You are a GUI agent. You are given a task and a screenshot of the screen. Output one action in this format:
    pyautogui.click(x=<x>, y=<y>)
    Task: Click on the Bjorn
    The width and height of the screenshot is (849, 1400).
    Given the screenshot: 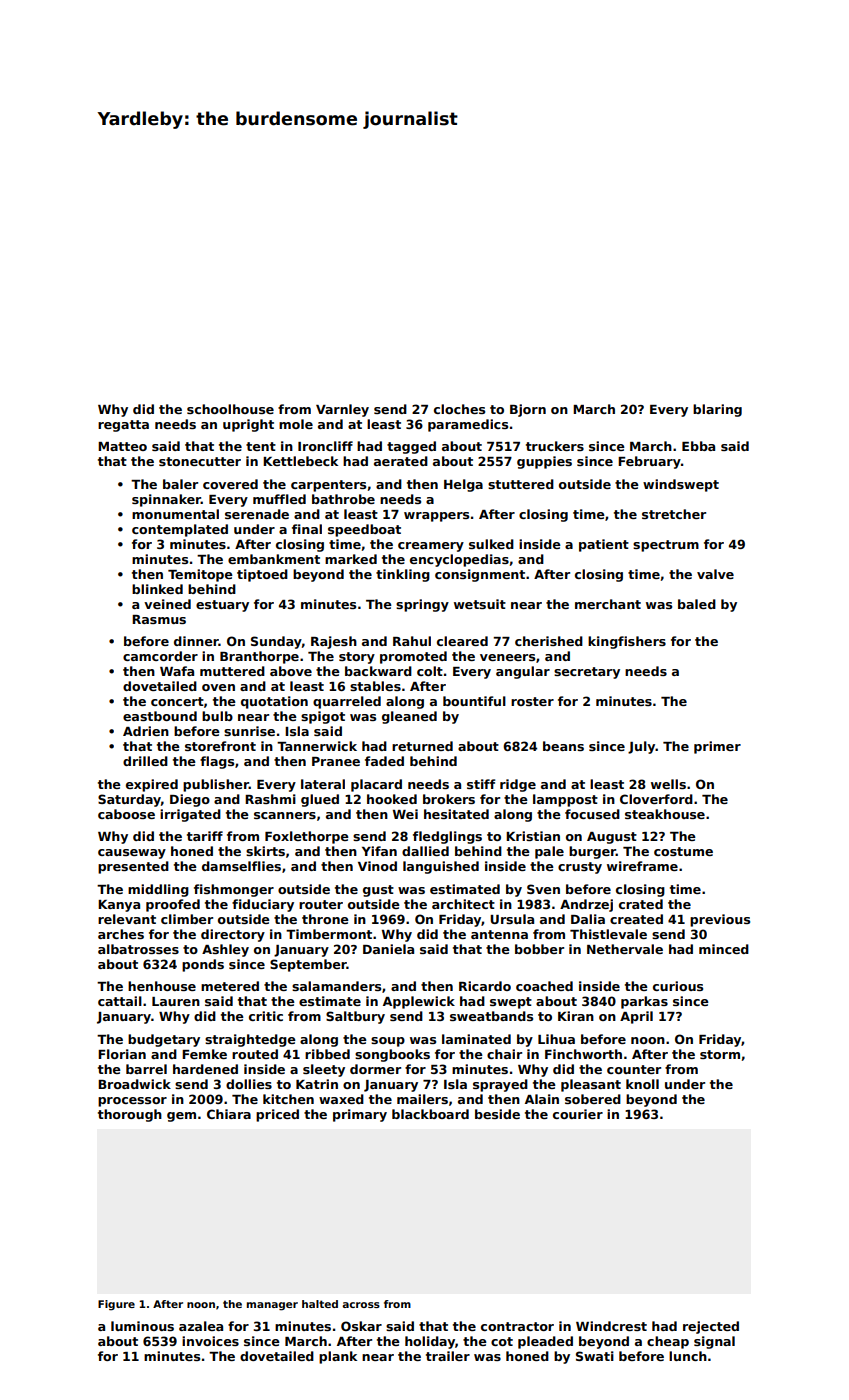 What is the action you would take?
    pyautogui.click(x=528, y=410)
